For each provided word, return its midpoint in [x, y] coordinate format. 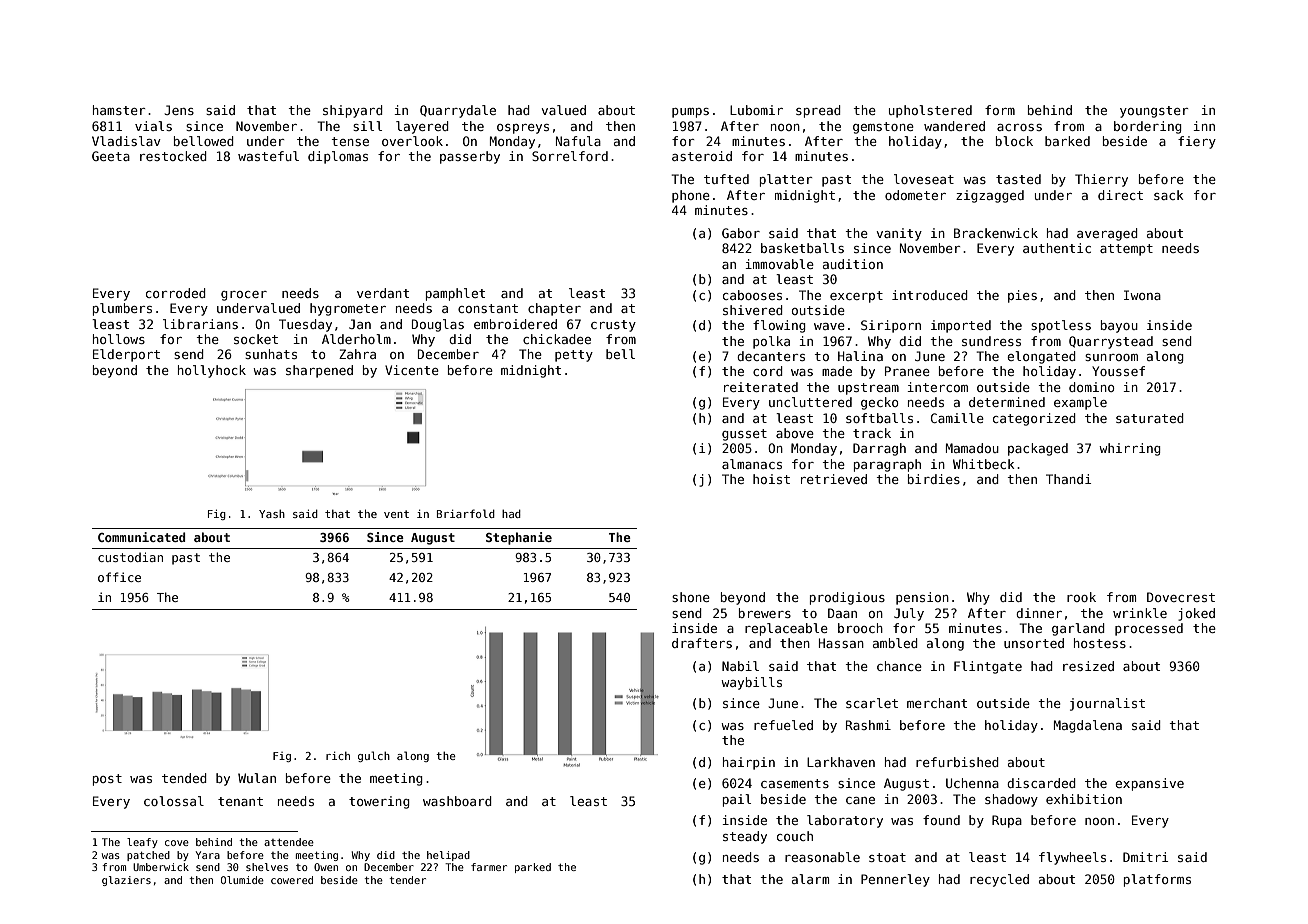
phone [691, 196]
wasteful [268, 156]
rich [338, 755]
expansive [1149, 784]
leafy [142, 843]
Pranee [907, 371]
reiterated [761, 387]
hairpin [749, 763]
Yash [272, 514]
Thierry [1101, 180]
